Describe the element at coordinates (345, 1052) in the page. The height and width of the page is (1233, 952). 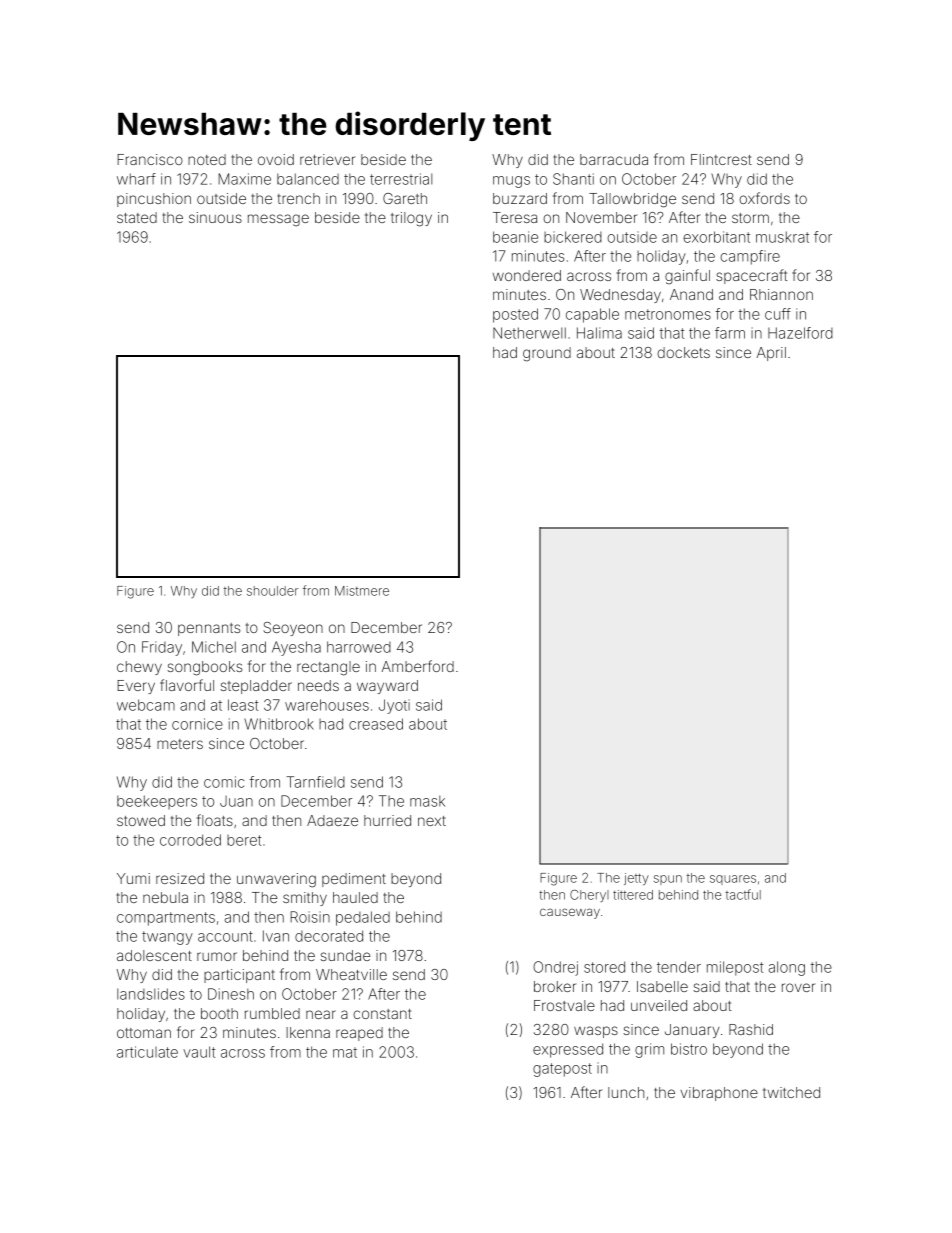
I see `mat` at that location.
